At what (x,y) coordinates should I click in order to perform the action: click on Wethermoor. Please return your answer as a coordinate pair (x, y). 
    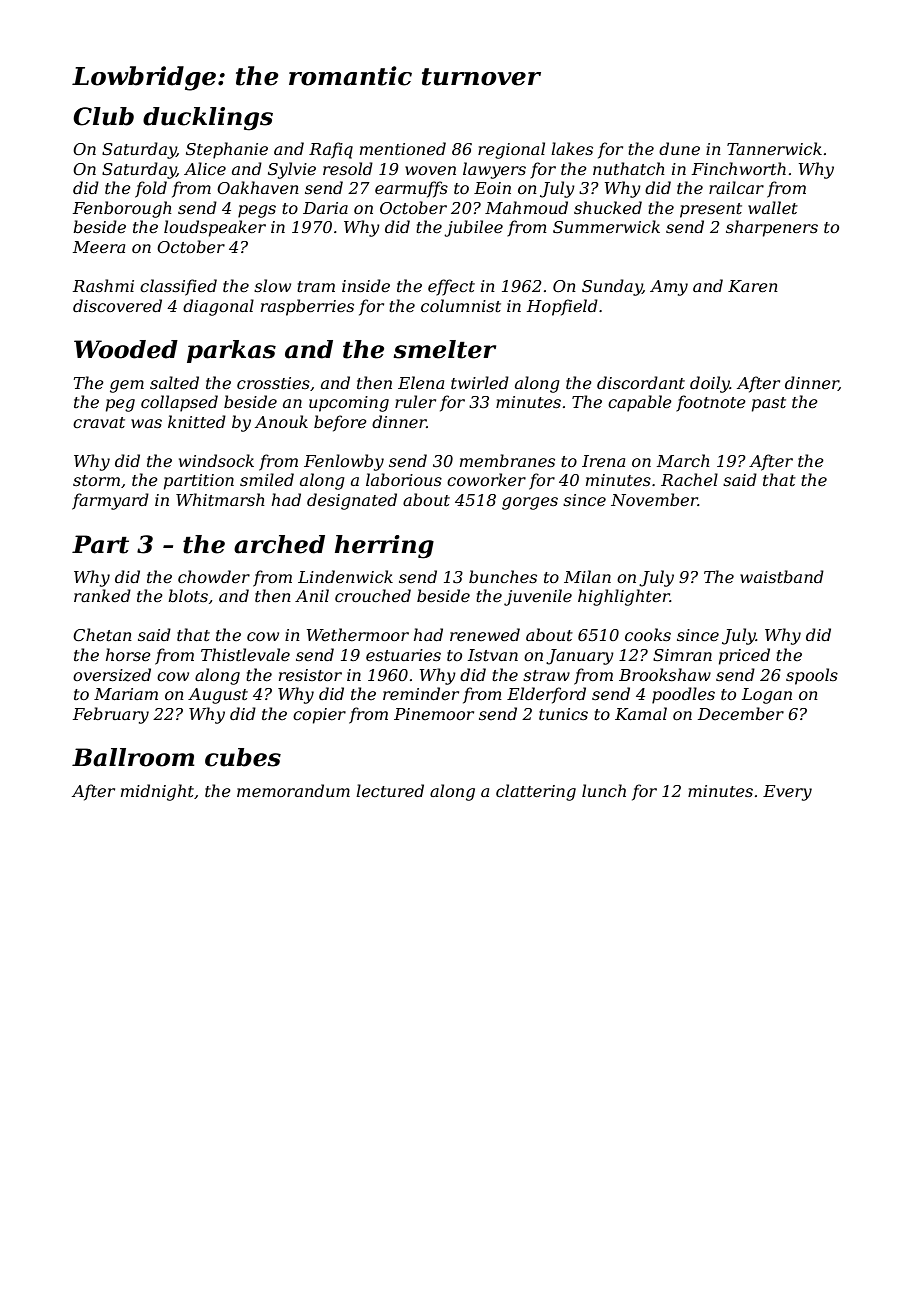
    Looking at the image, I should click on (358, 634).
